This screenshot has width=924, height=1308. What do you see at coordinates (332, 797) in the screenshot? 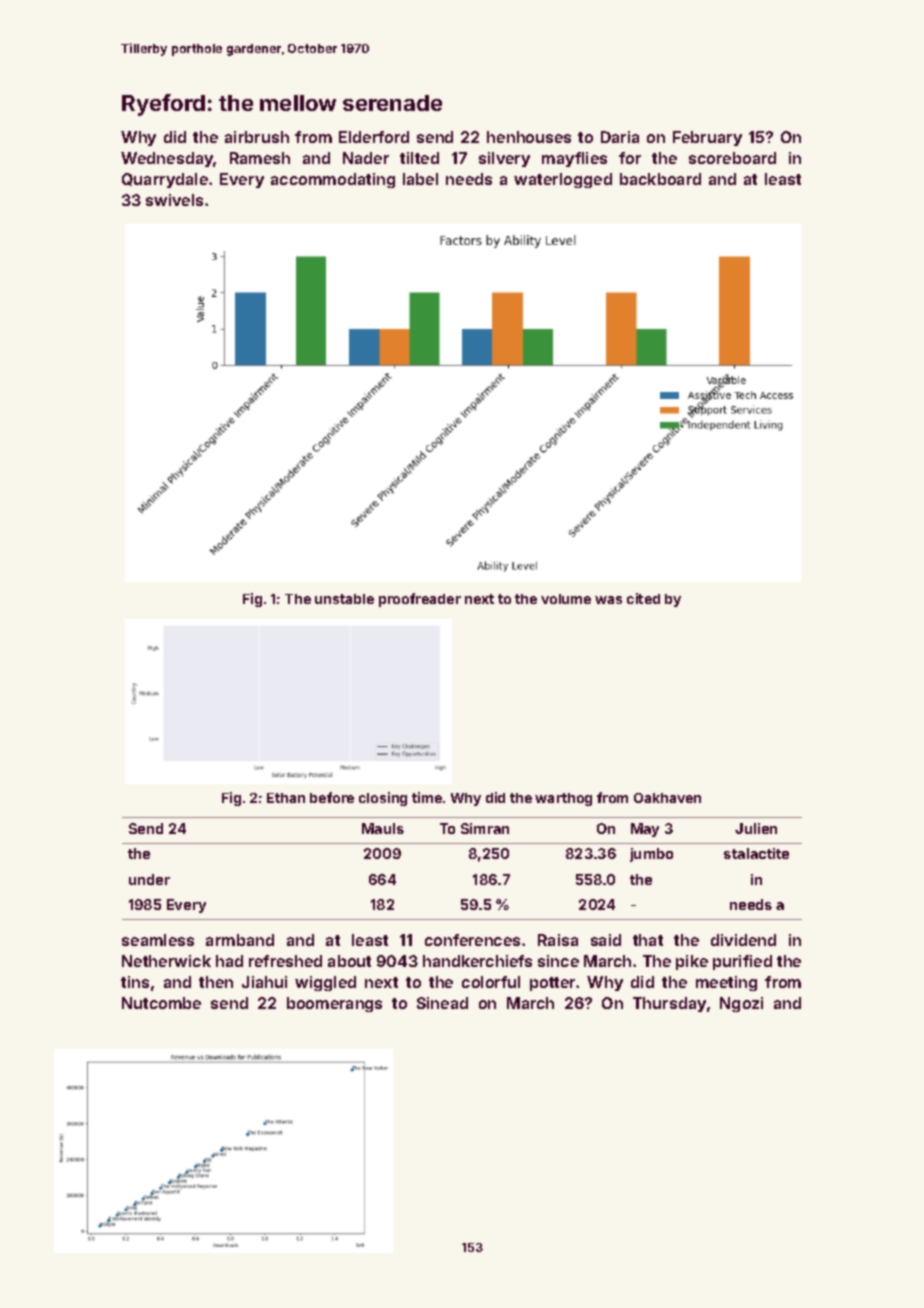
I see `before` at bounding box center [332, 797].
